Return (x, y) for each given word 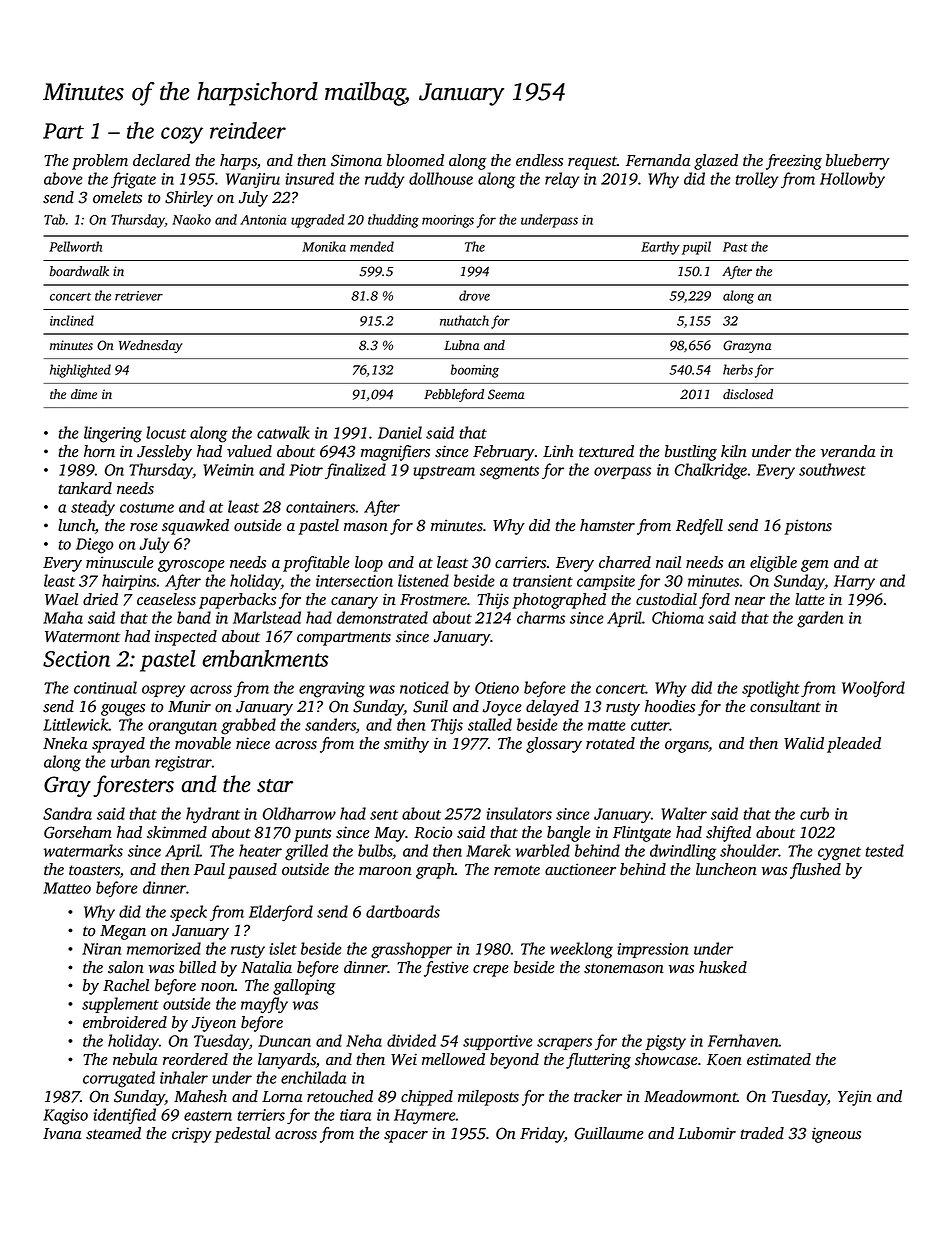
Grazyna (747, 346)
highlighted (80, 371)
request (592, 163)
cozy (182, 135)
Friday (542, 1135)
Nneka (65, 743)
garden (820, 619)
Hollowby (852, 180)
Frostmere (433, 600)
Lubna (461, 345)
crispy (192, 1135)
